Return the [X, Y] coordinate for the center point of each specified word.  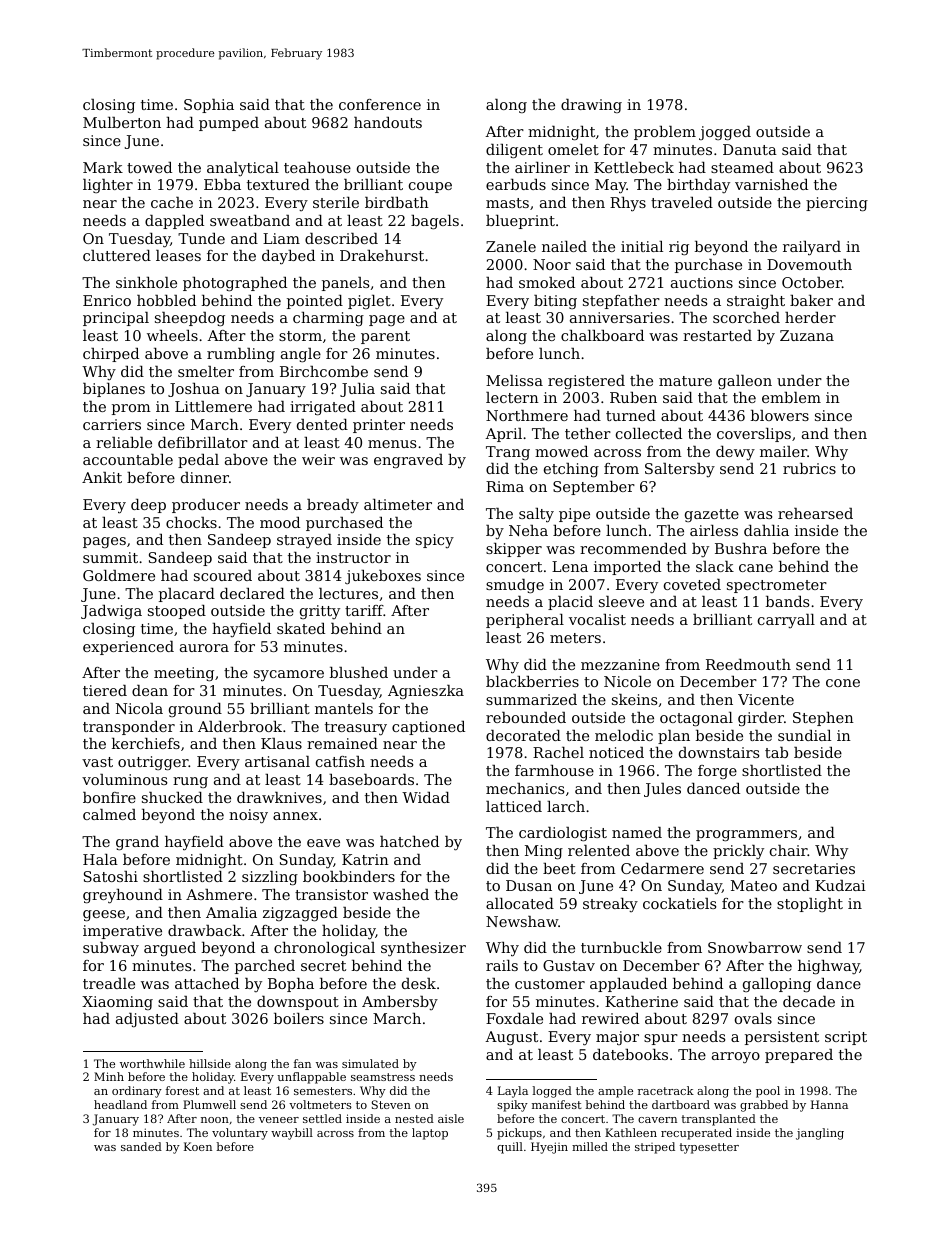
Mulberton [122, 122]
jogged [725, 133]
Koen [198, 1146]
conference [380, 104]
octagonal [696, 719]
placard [187, 595]
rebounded [526, 717]
